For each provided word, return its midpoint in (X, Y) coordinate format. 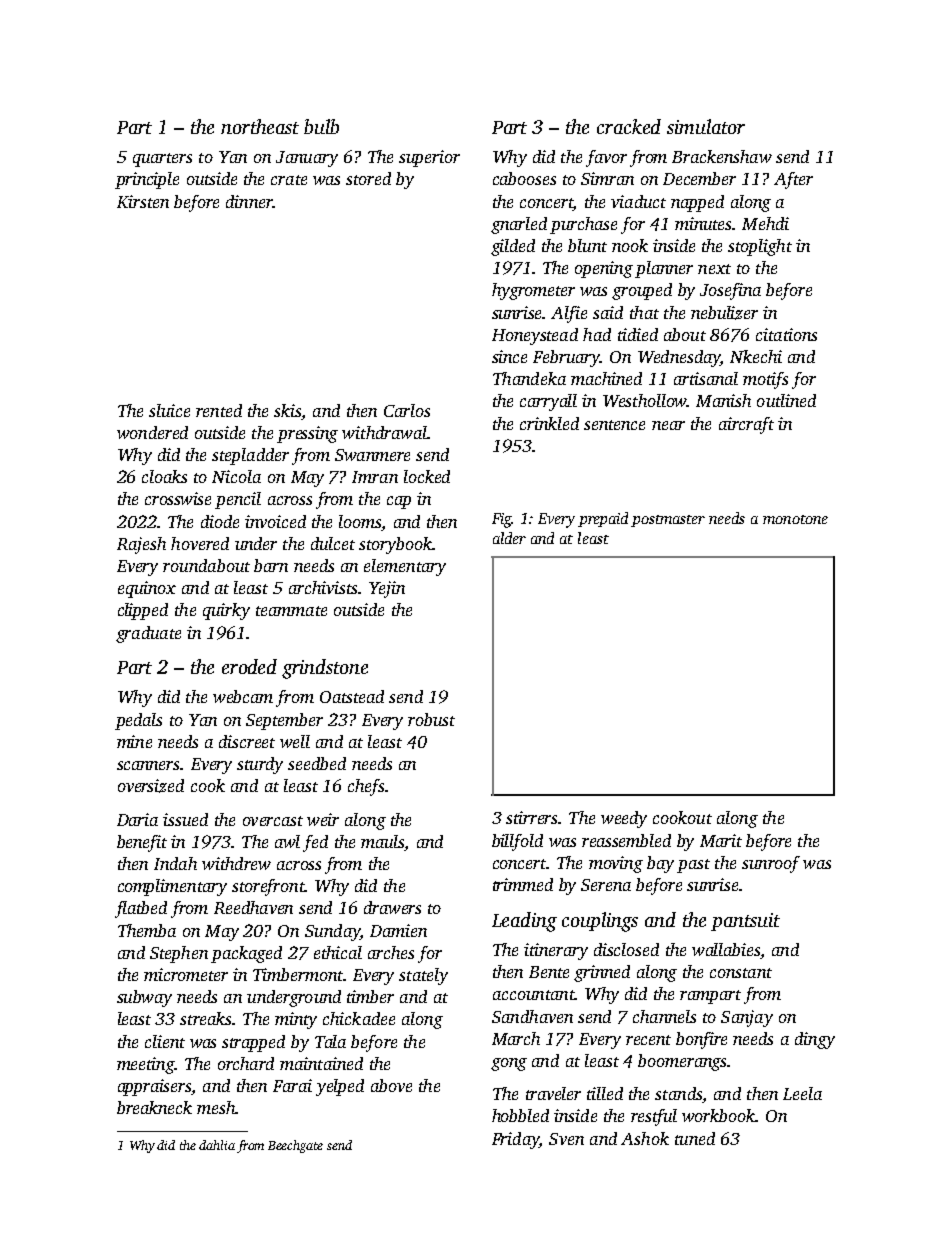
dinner (249, 201)
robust (431, 719)
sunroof (771, 864)
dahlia (217, 1145)
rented (219, 410)
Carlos (407, 410)
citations (786, 334)
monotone (795, 519)
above (391, 1085)
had (597, 334)
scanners (148, 765)
